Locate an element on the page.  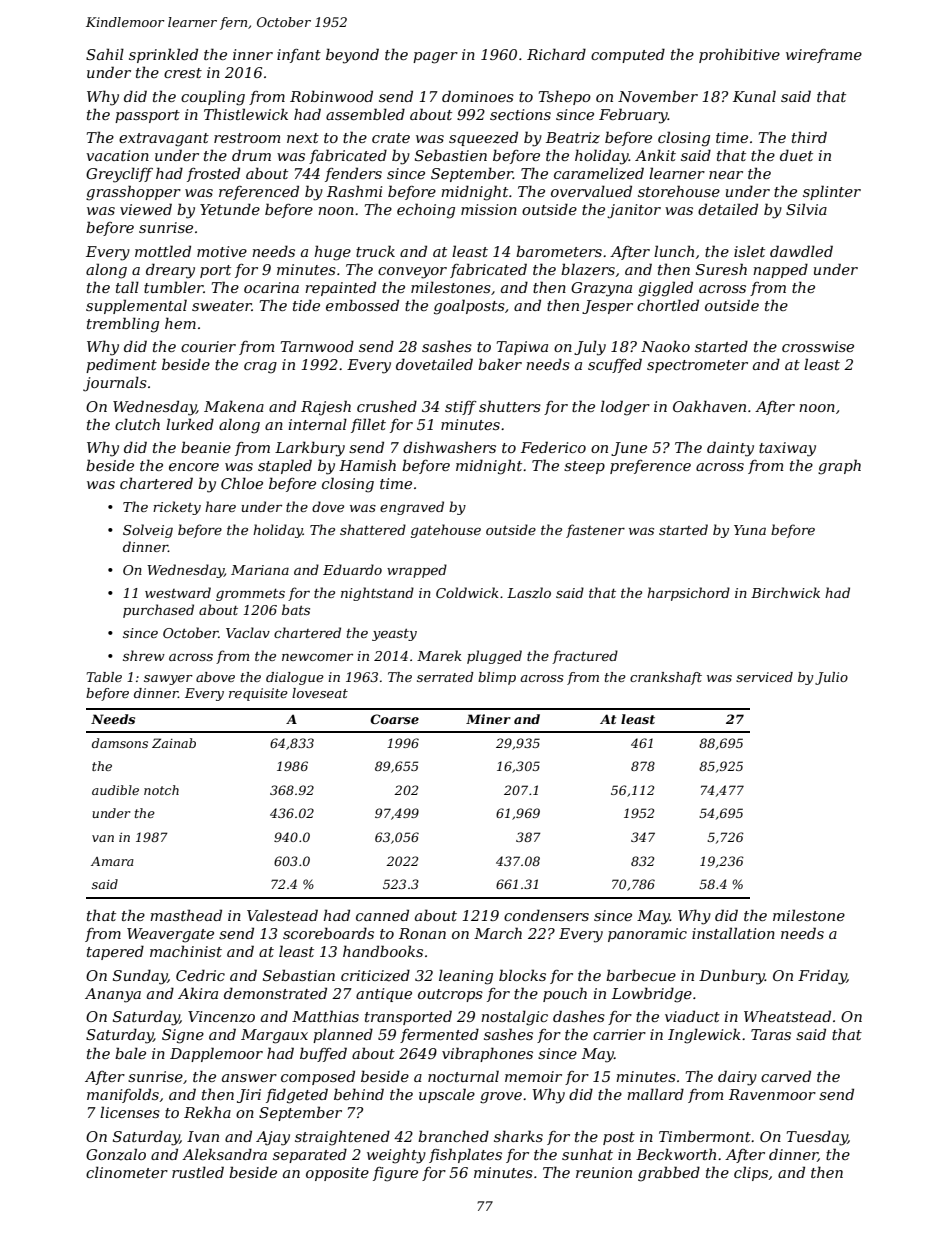
beyond is located at coordinates (352, 56).
